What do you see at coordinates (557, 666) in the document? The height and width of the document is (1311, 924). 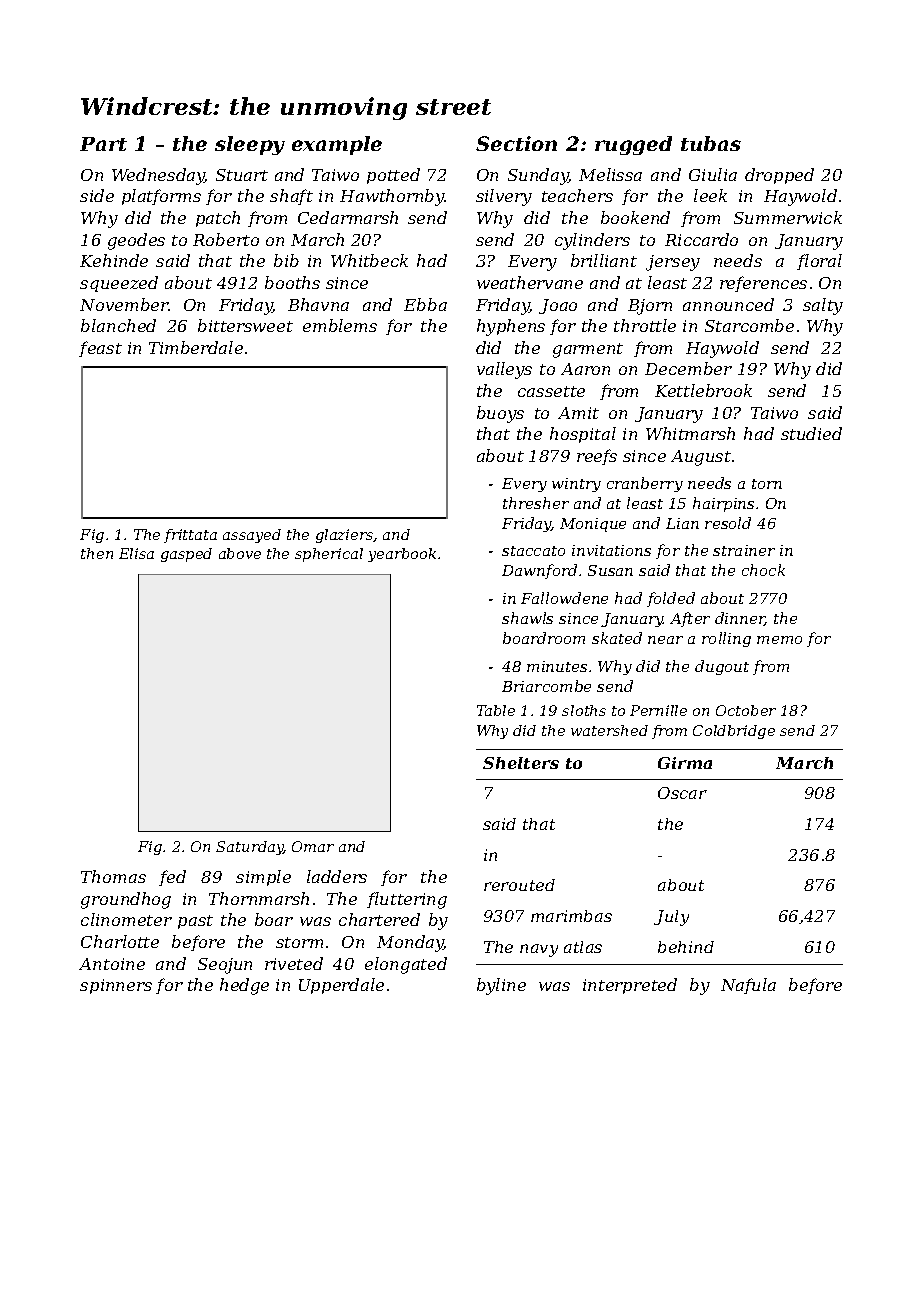 I see `minutes` at bounding box center [557, 666].
